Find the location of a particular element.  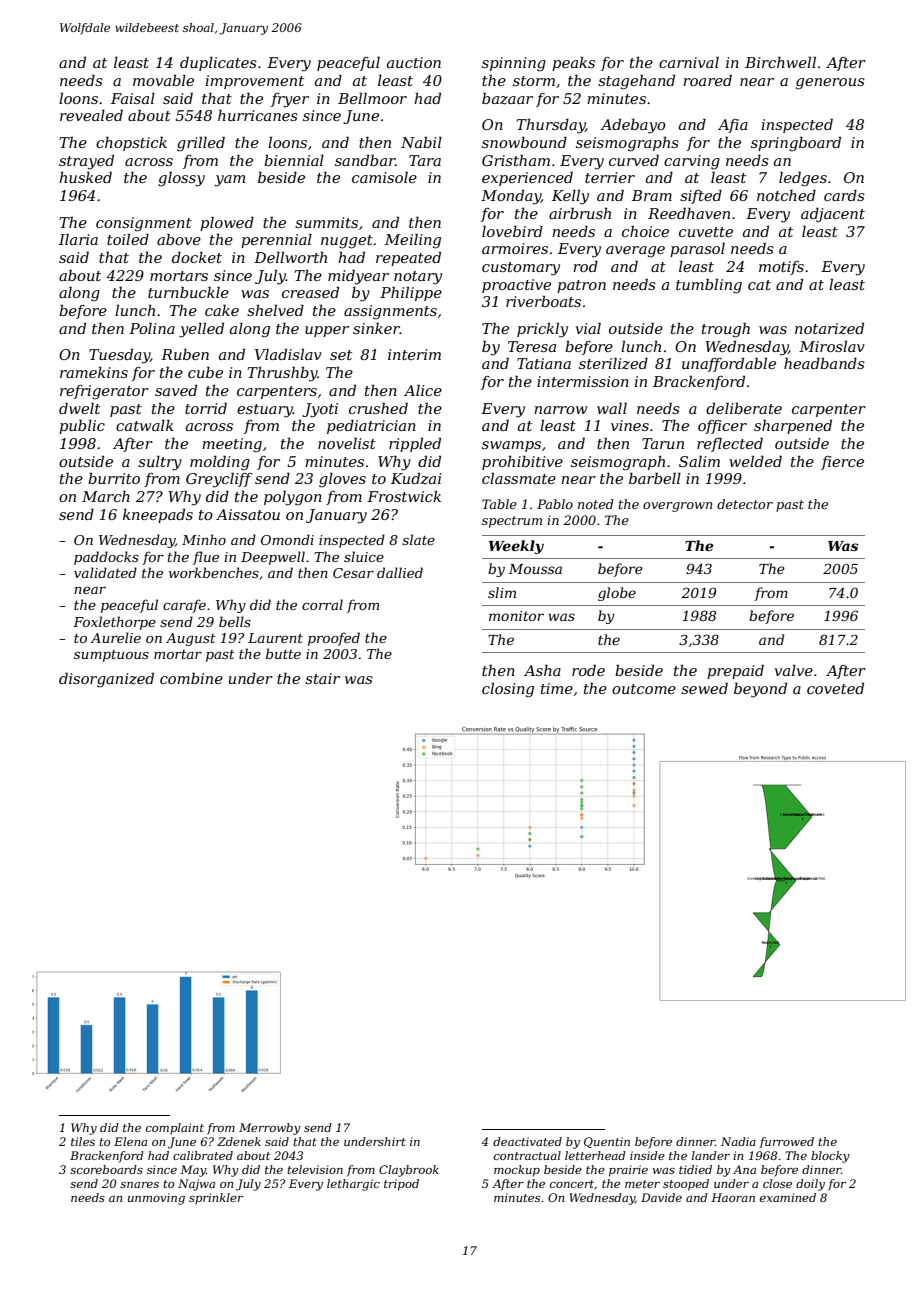

coveted is located at coordinates (835, 688).
